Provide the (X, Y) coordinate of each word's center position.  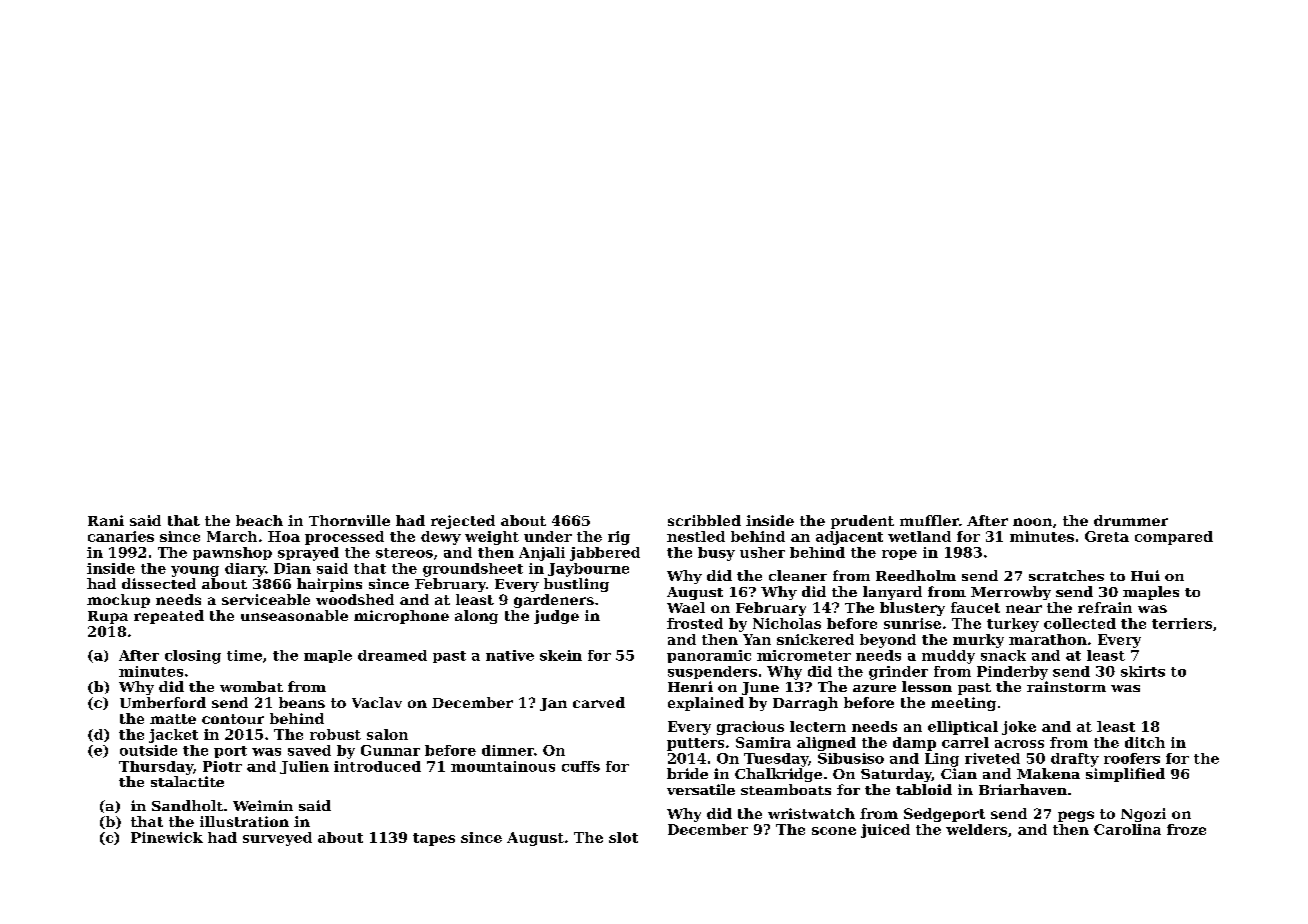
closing (193, 657)
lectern (818, 726)
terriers (1182, 623)
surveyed (277, 839)
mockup (118, 601)
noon (1032, 522)
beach (259, 520)
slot (623, 837)
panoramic (709, 656)
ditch (1145, 742)
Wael (686, 607)
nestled (696, 536)
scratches (1066, 575)
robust (335, 734)
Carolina (1127, 829)
